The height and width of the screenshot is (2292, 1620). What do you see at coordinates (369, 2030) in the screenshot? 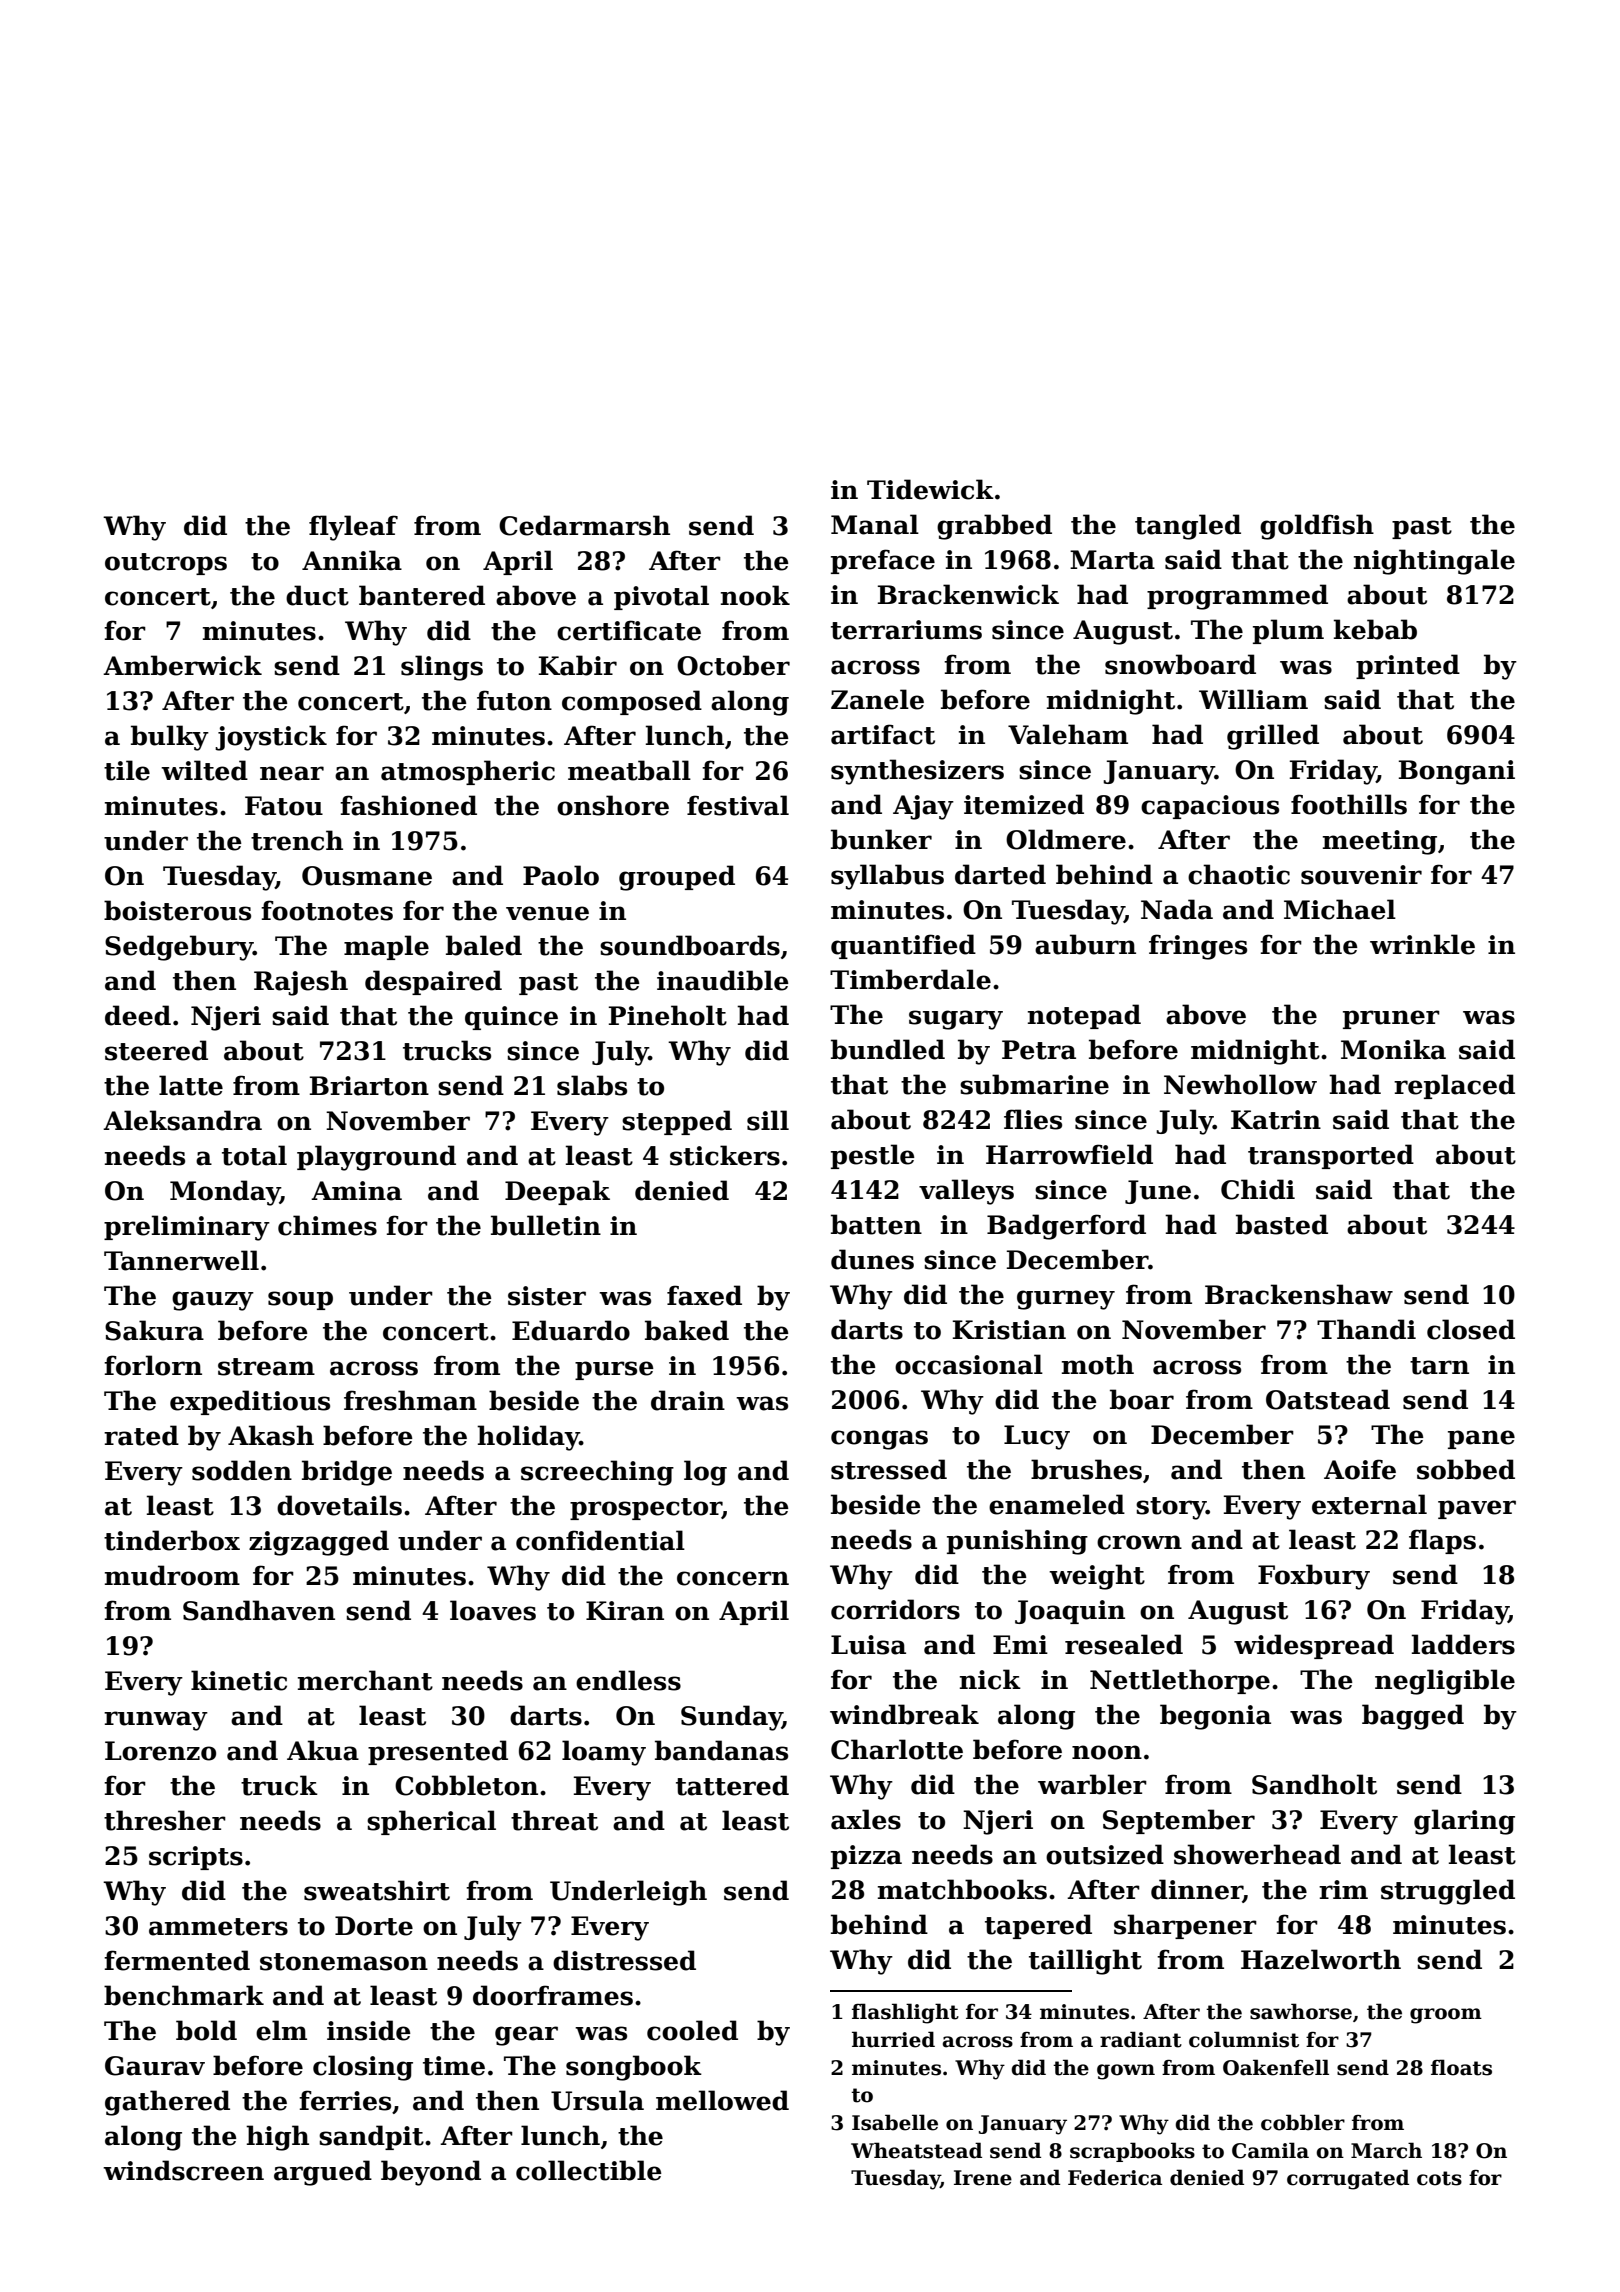
I see `inside` at bounding box center [369, 2030].
